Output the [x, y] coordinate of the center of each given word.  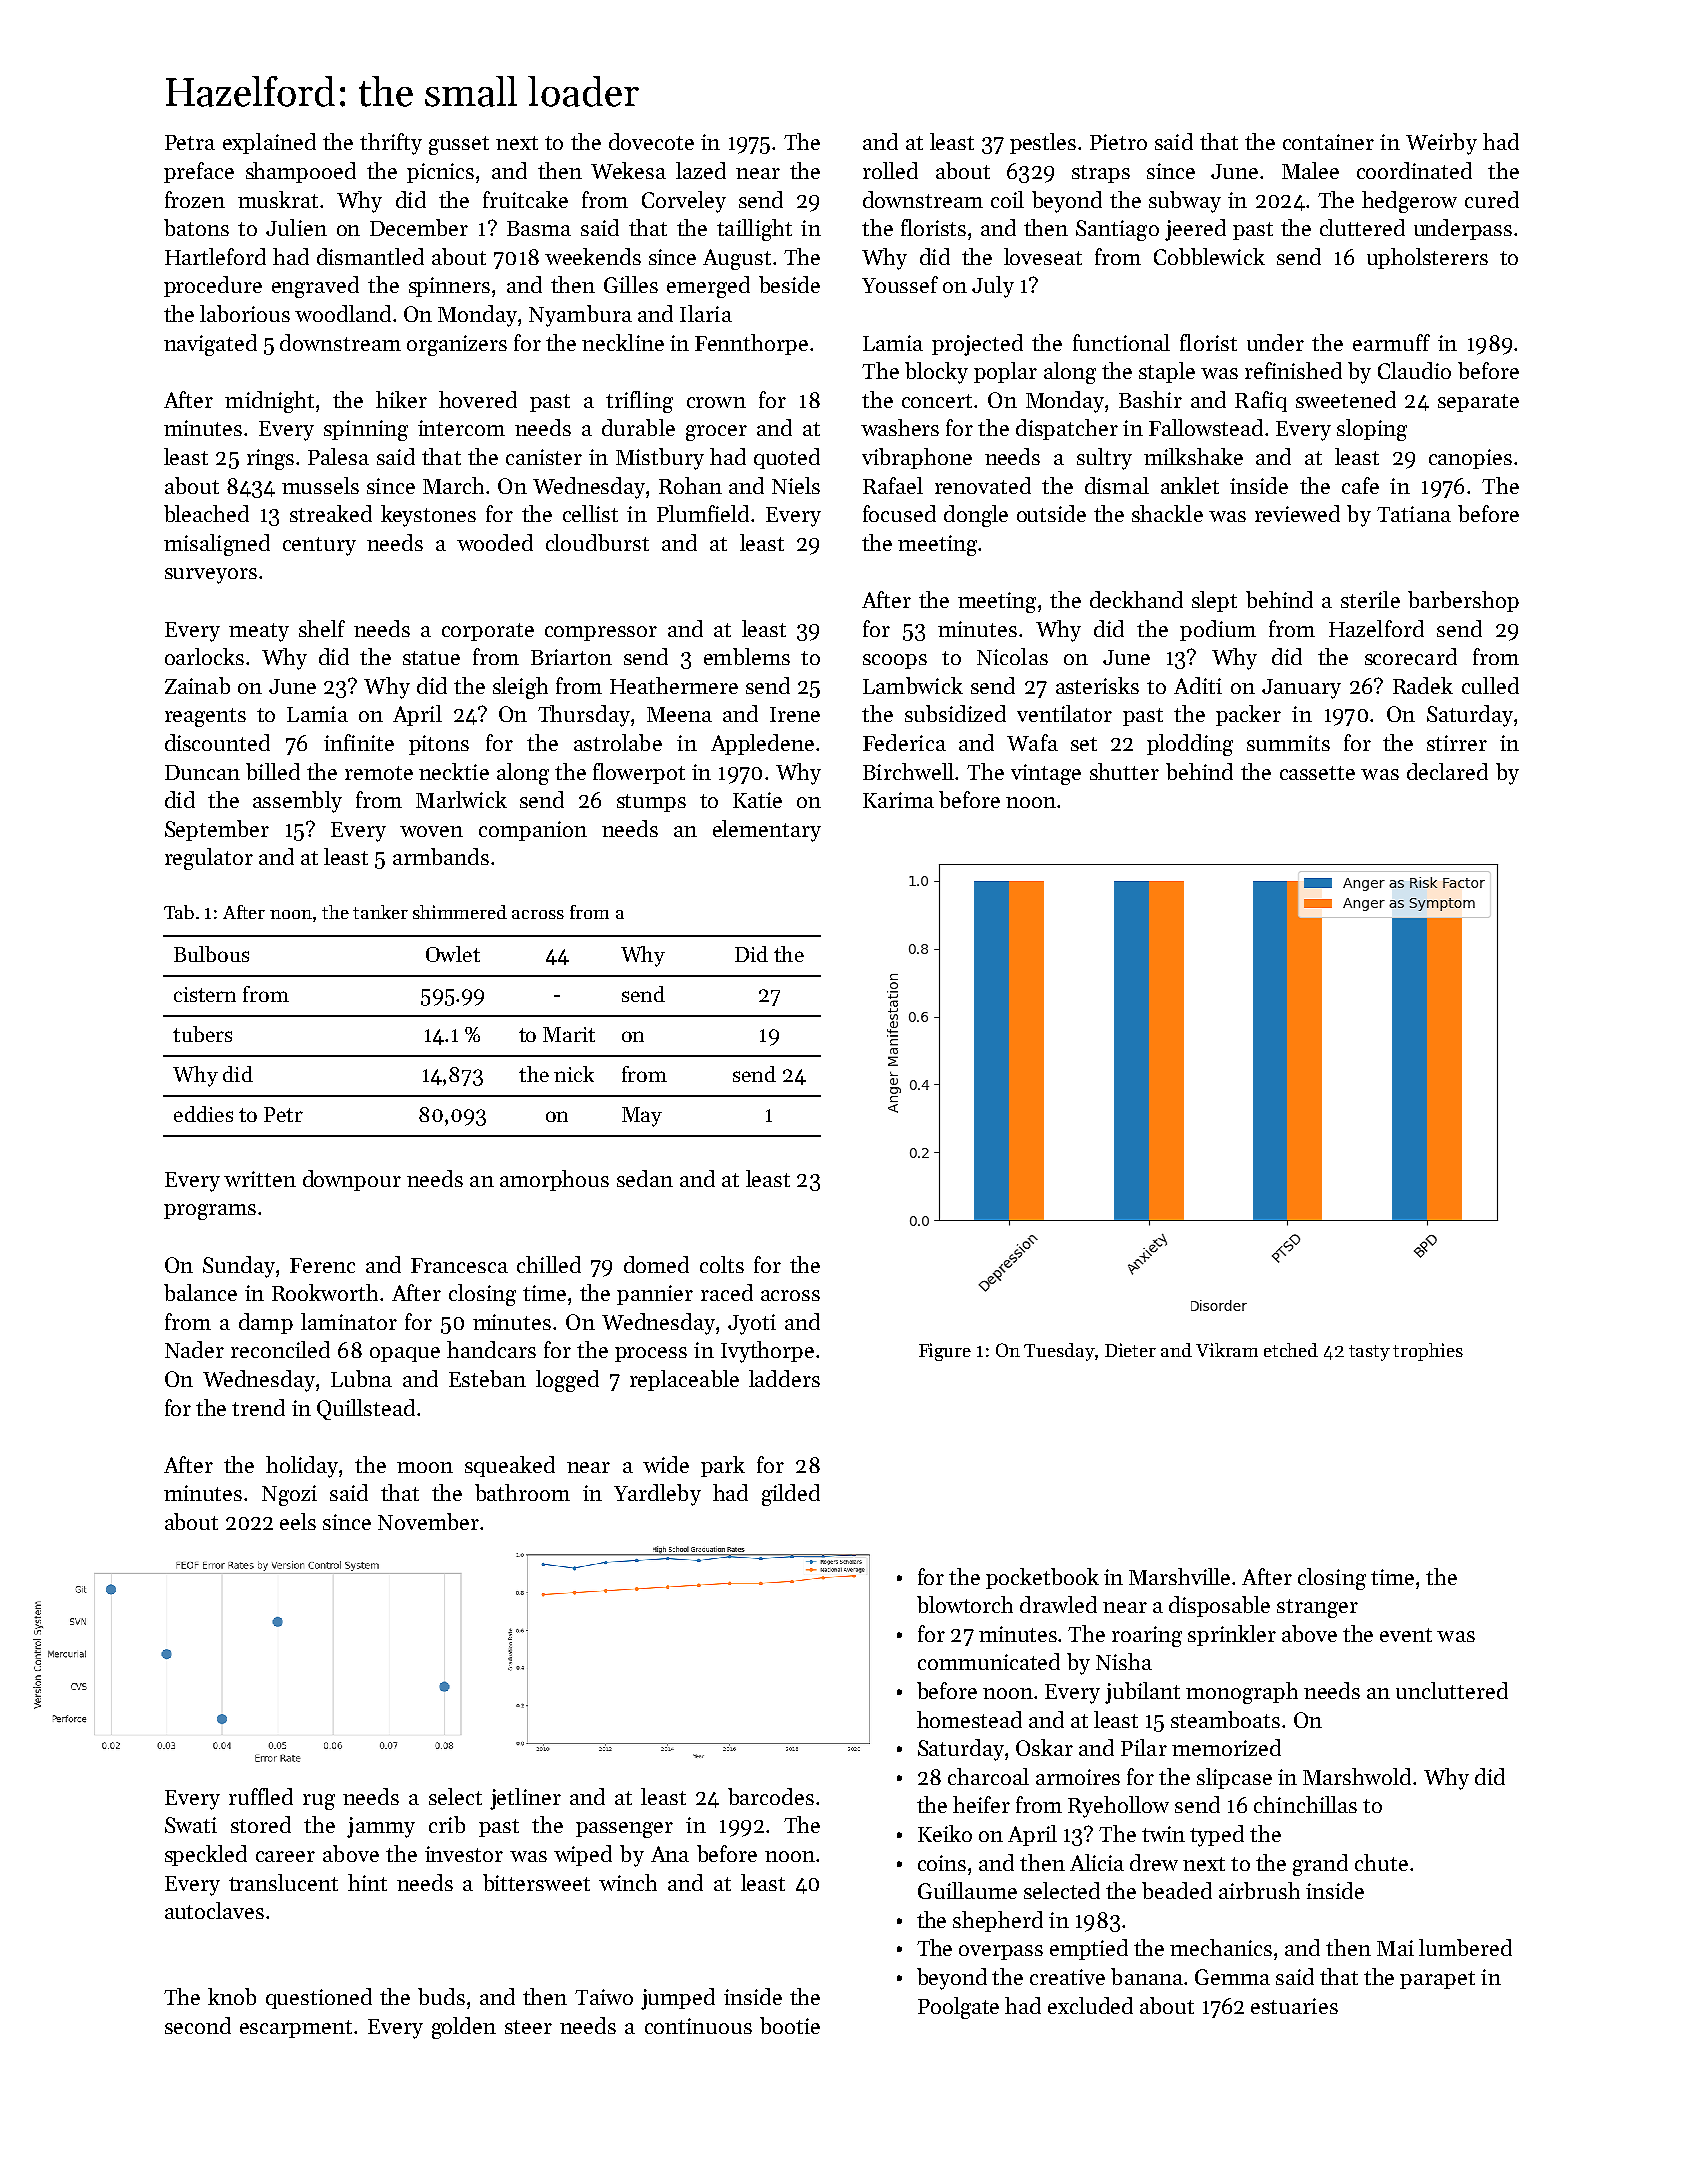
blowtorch [965, 1604]
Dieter [1130, 1350]
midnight [269, 402]
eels [298, 1521]
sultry [1104, 459]
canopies [1470, 459]
